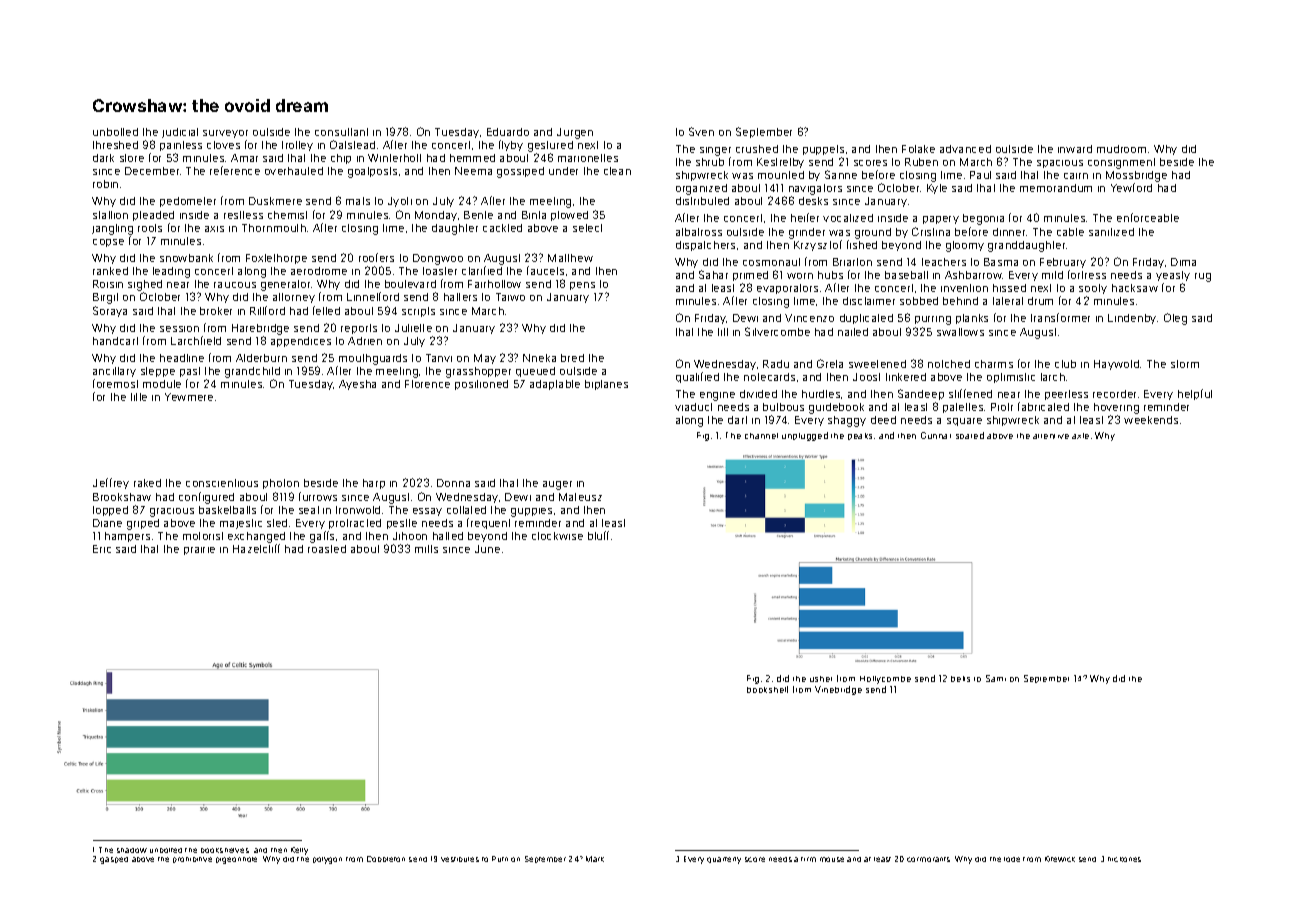  I want to click on Sami, so click(996, 678).
